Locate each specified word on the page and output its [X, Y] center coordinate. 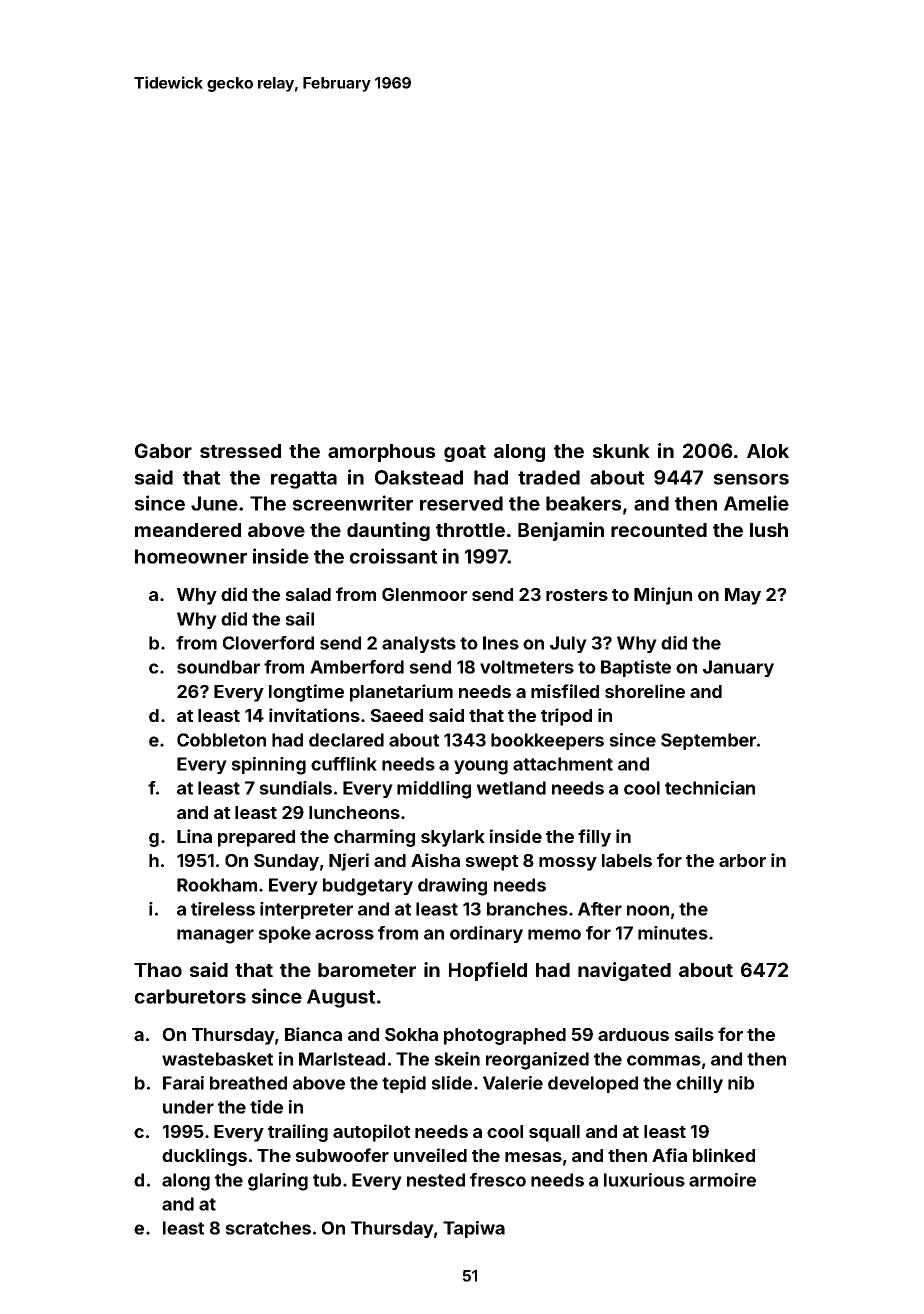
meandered [188, 530]
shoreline [645, 691]
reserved [461, 503]
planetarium [401, 693]
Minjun [663, 596]
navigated [624, 971]
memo [554, 934]
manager [215, 936]
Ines [501, 643]
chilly [699, 1084]
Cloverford [268, 643]
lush [769, 530]
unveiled [430, 1155]
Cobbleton [221, 740]
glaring [278, 1182]
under [188, 1107]
